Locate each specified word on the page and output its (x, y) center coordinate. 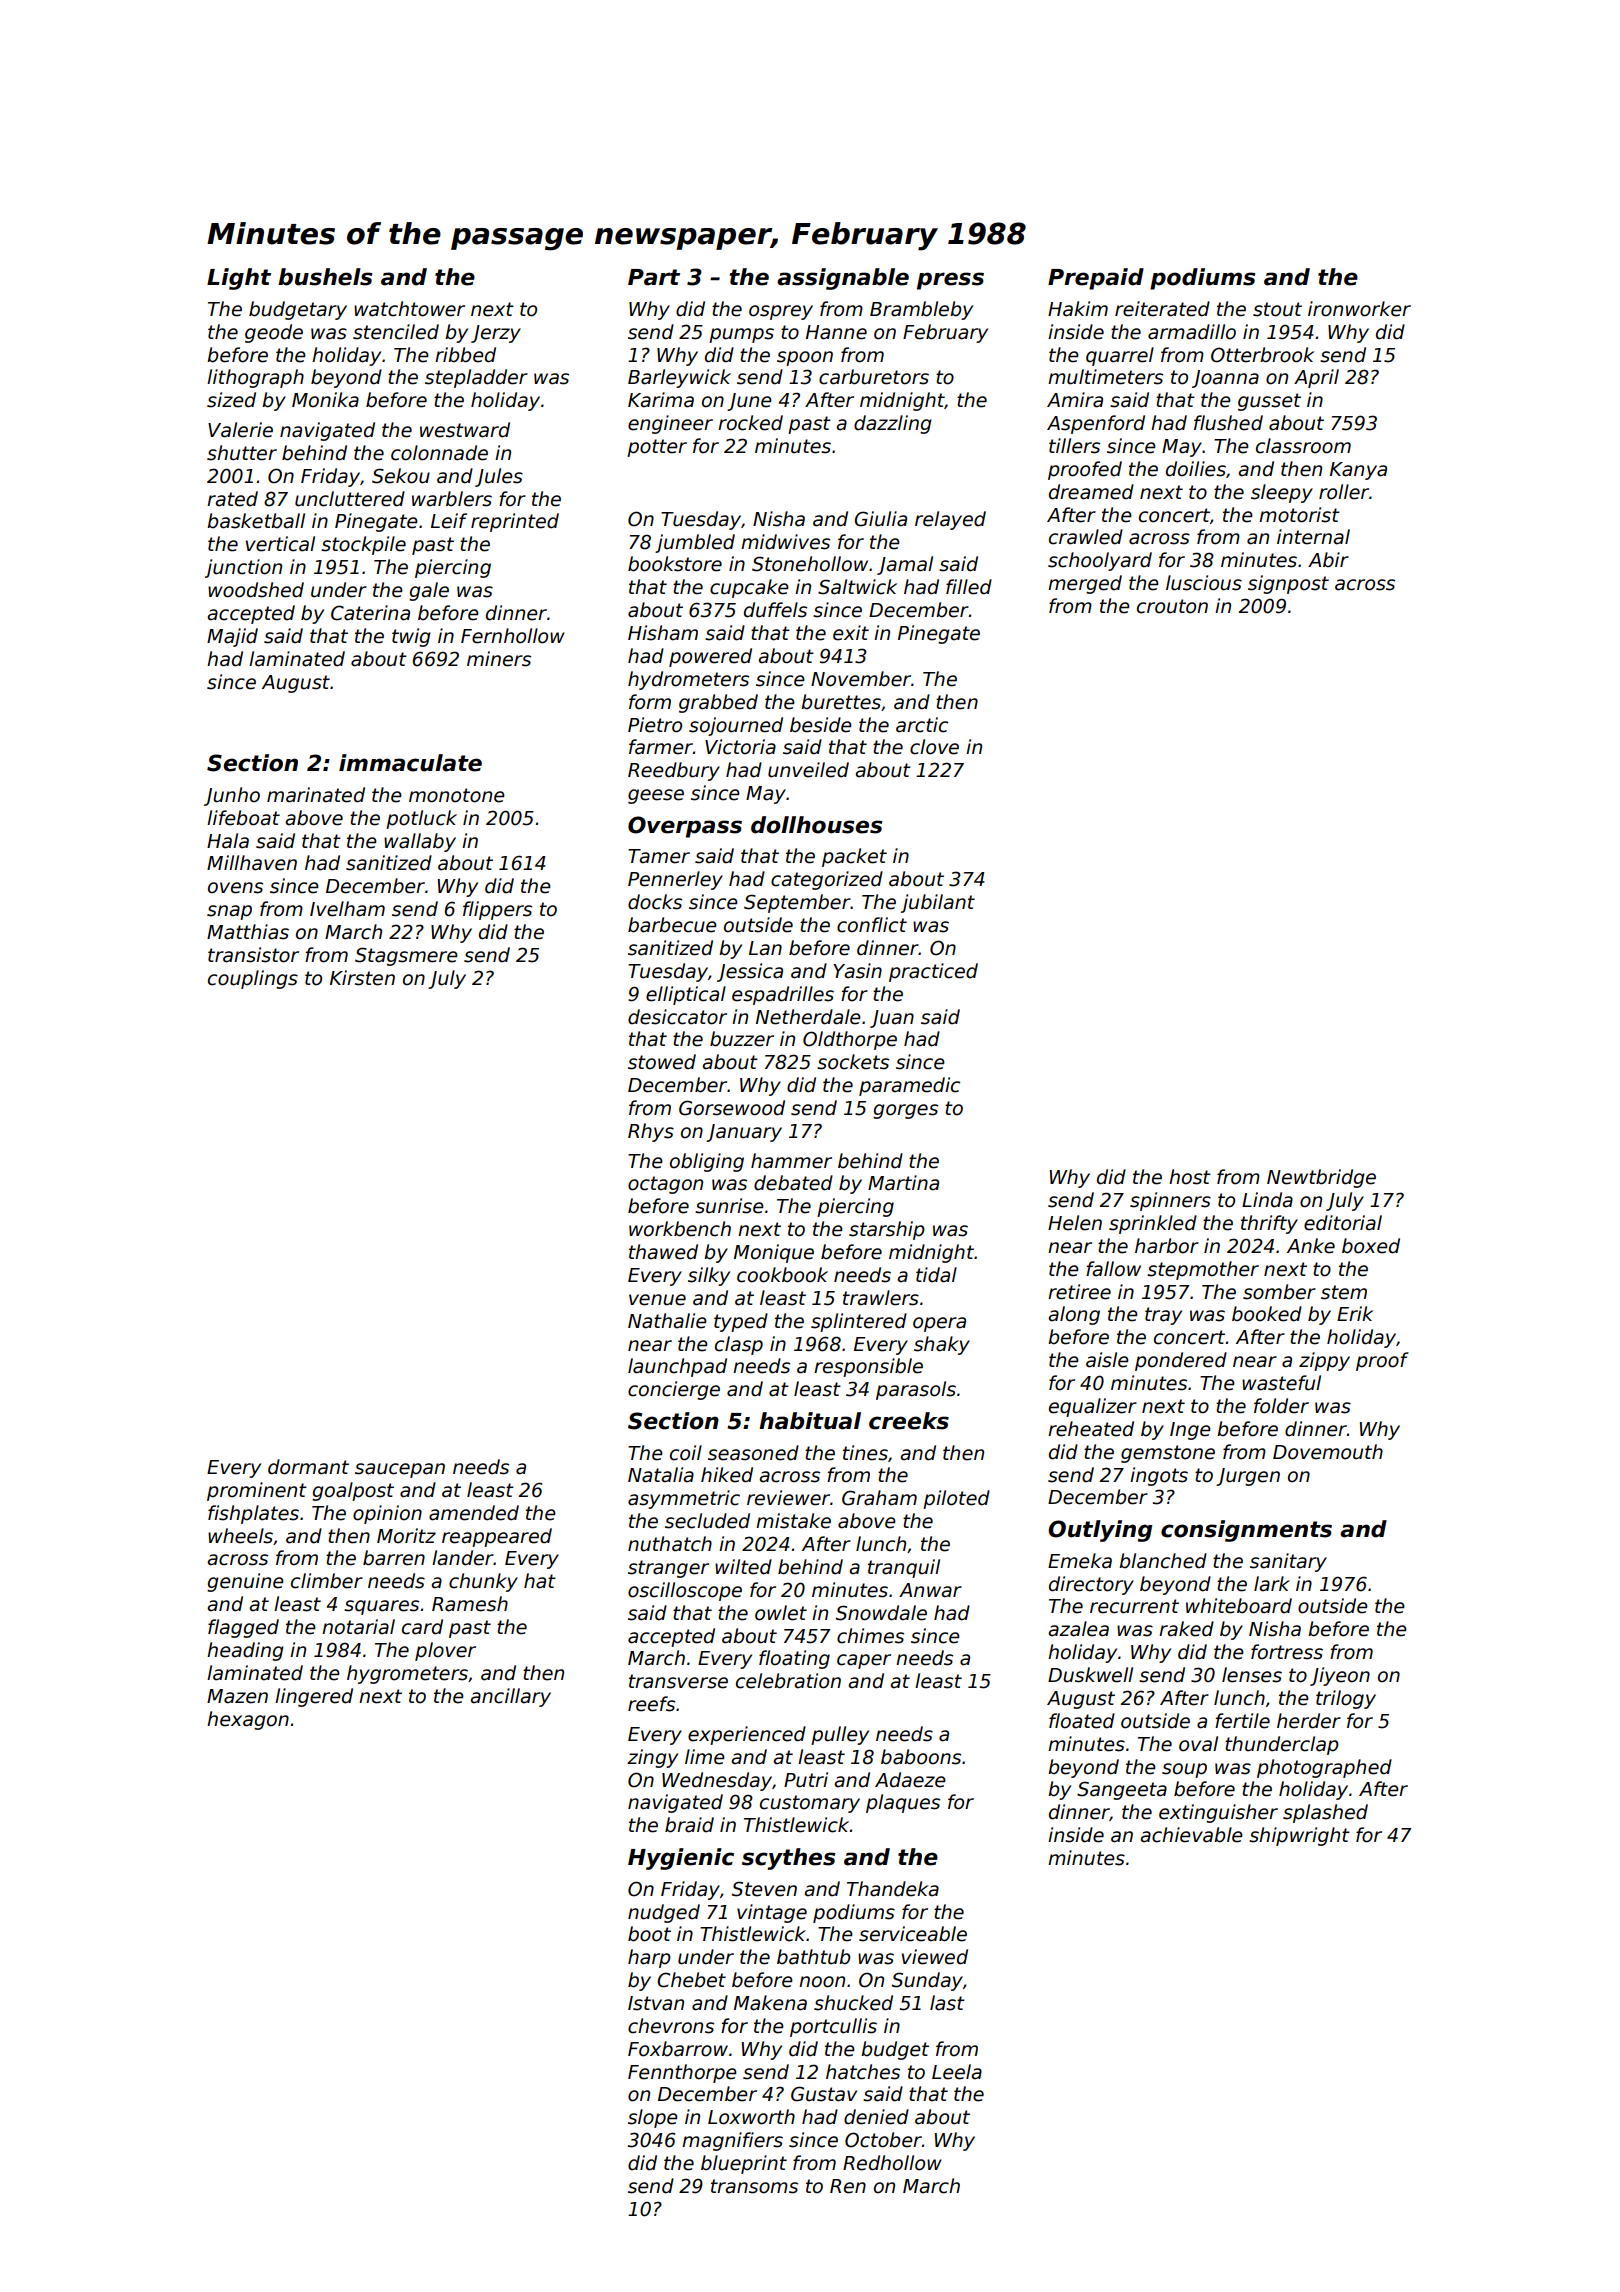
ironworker (1359, 309)
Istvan (656, 2003)
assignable (843, 279)
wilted (743, 1567)
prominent (257, 1491)
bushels (325, 277)
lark (1272, 1584)
